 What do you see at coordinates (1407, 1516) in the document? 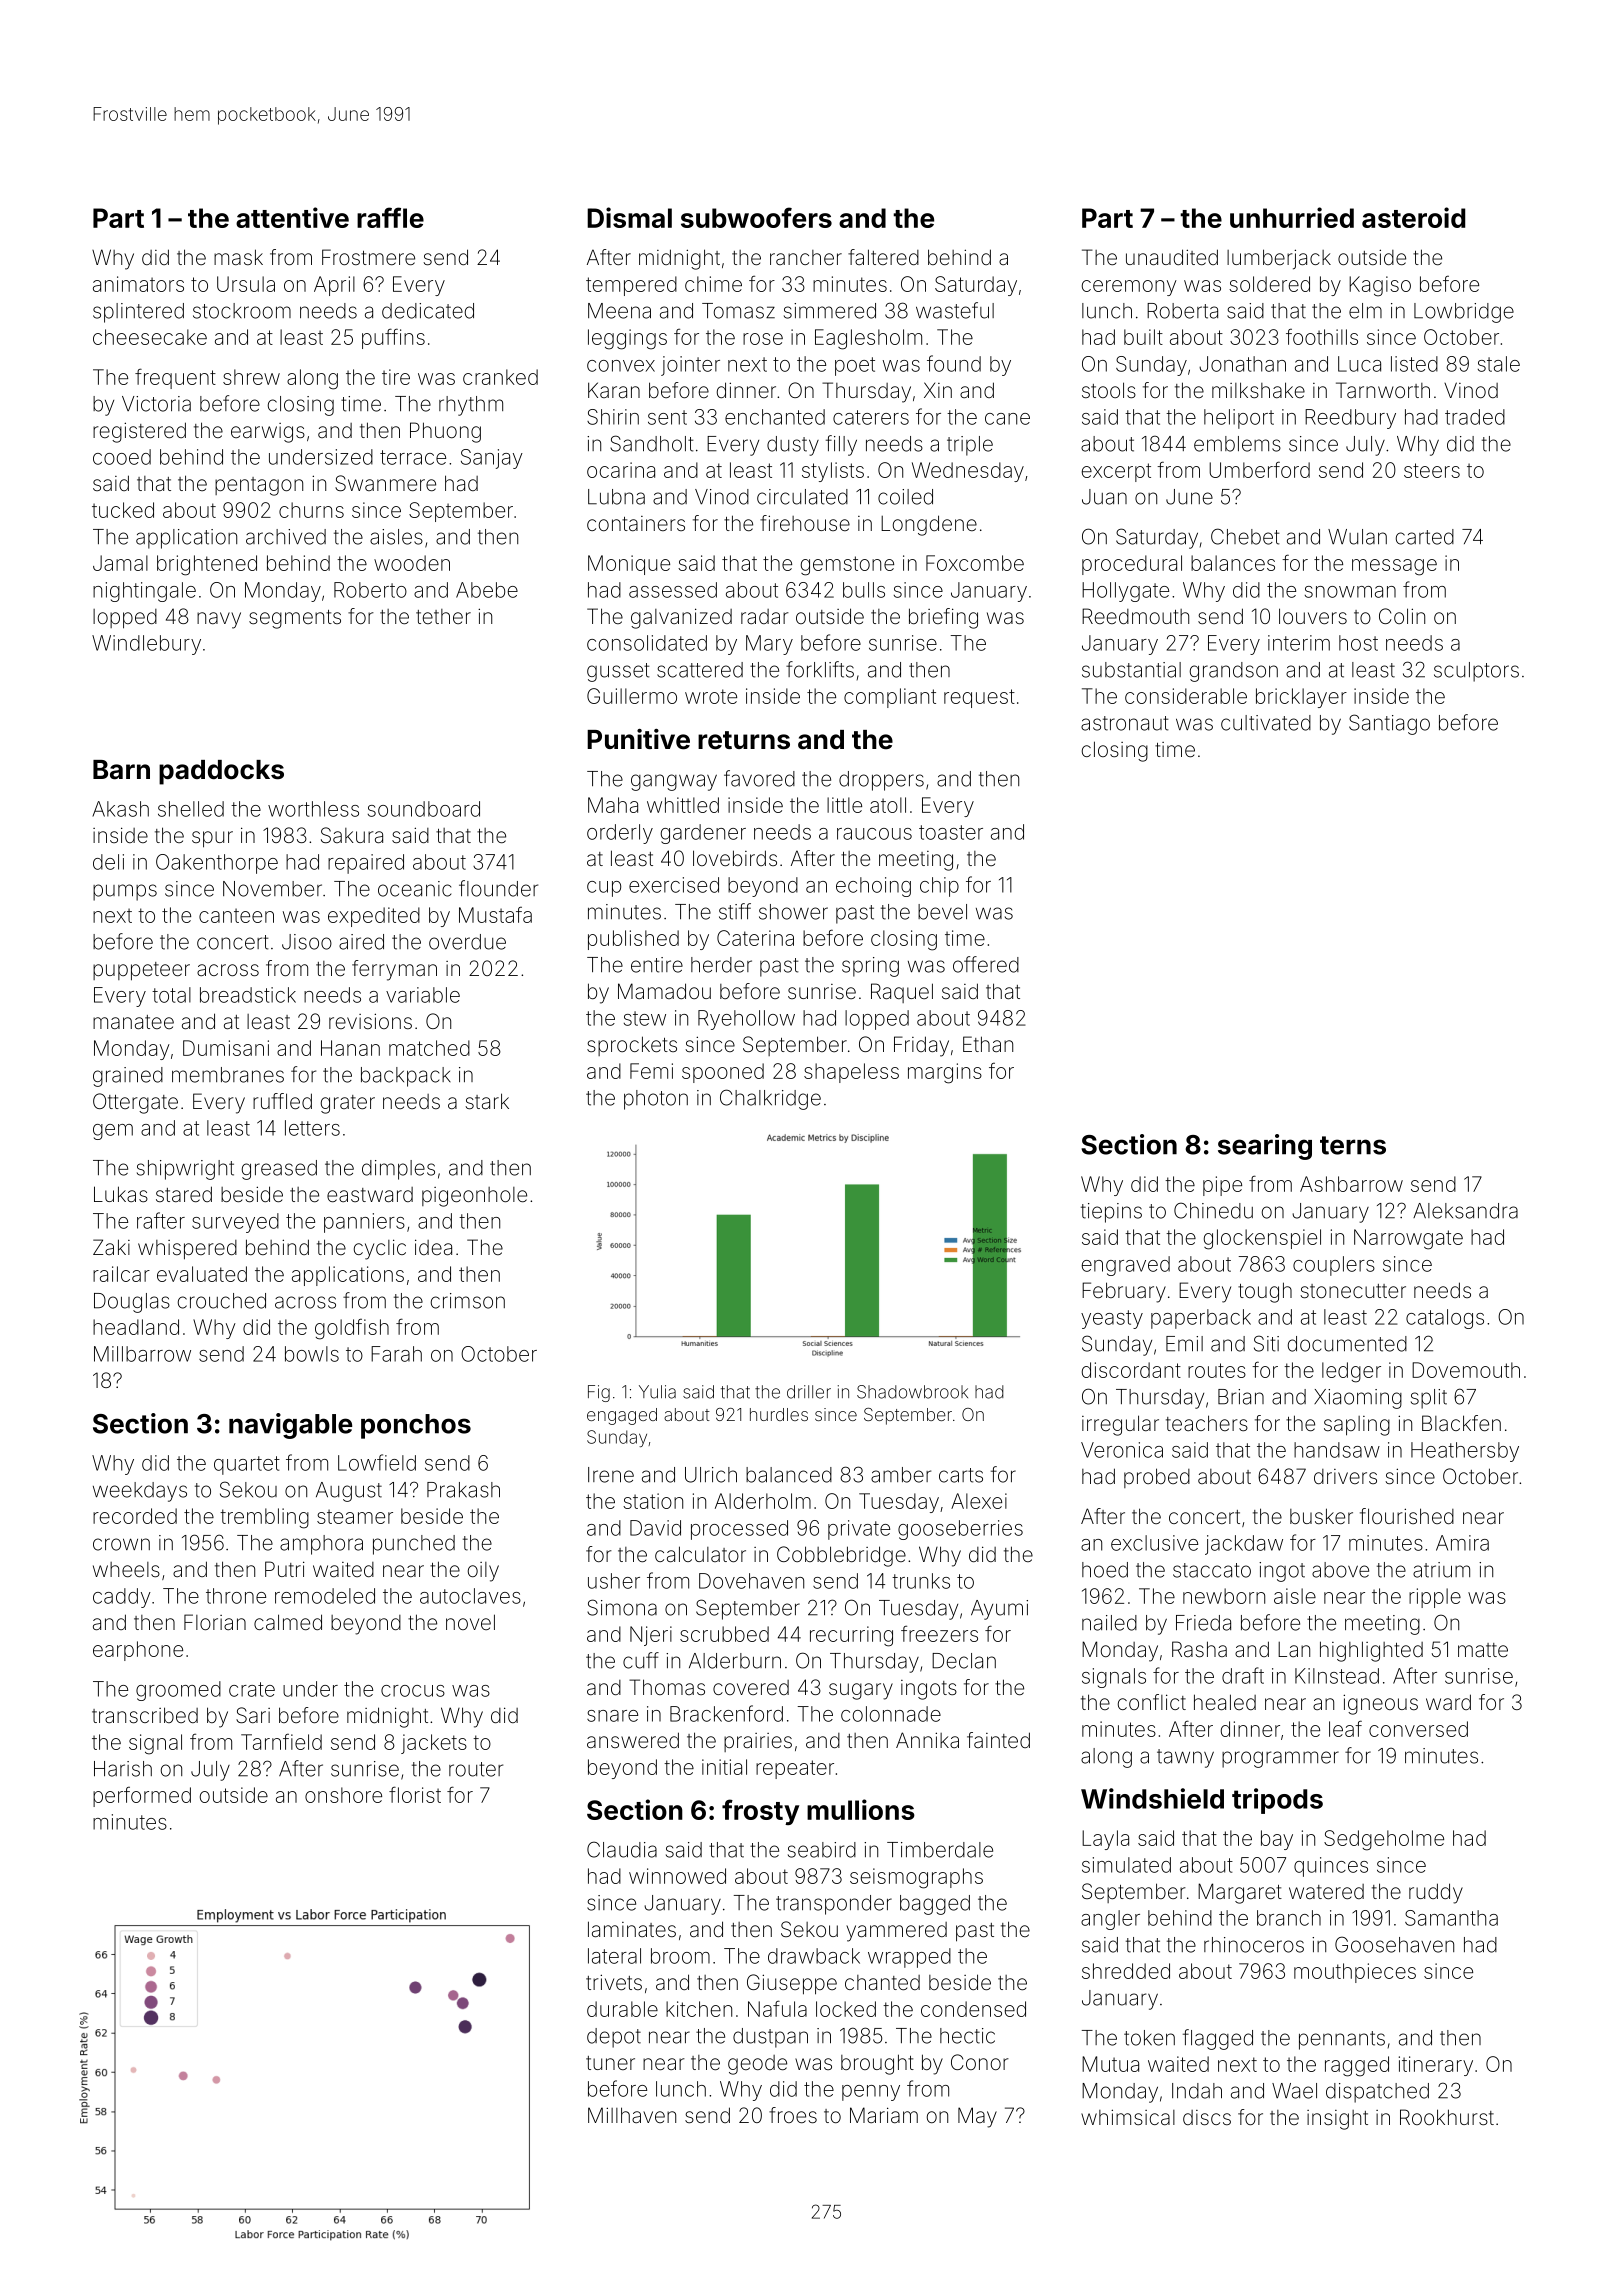
I see `flourished` at bounding box center [1407, 1516].
